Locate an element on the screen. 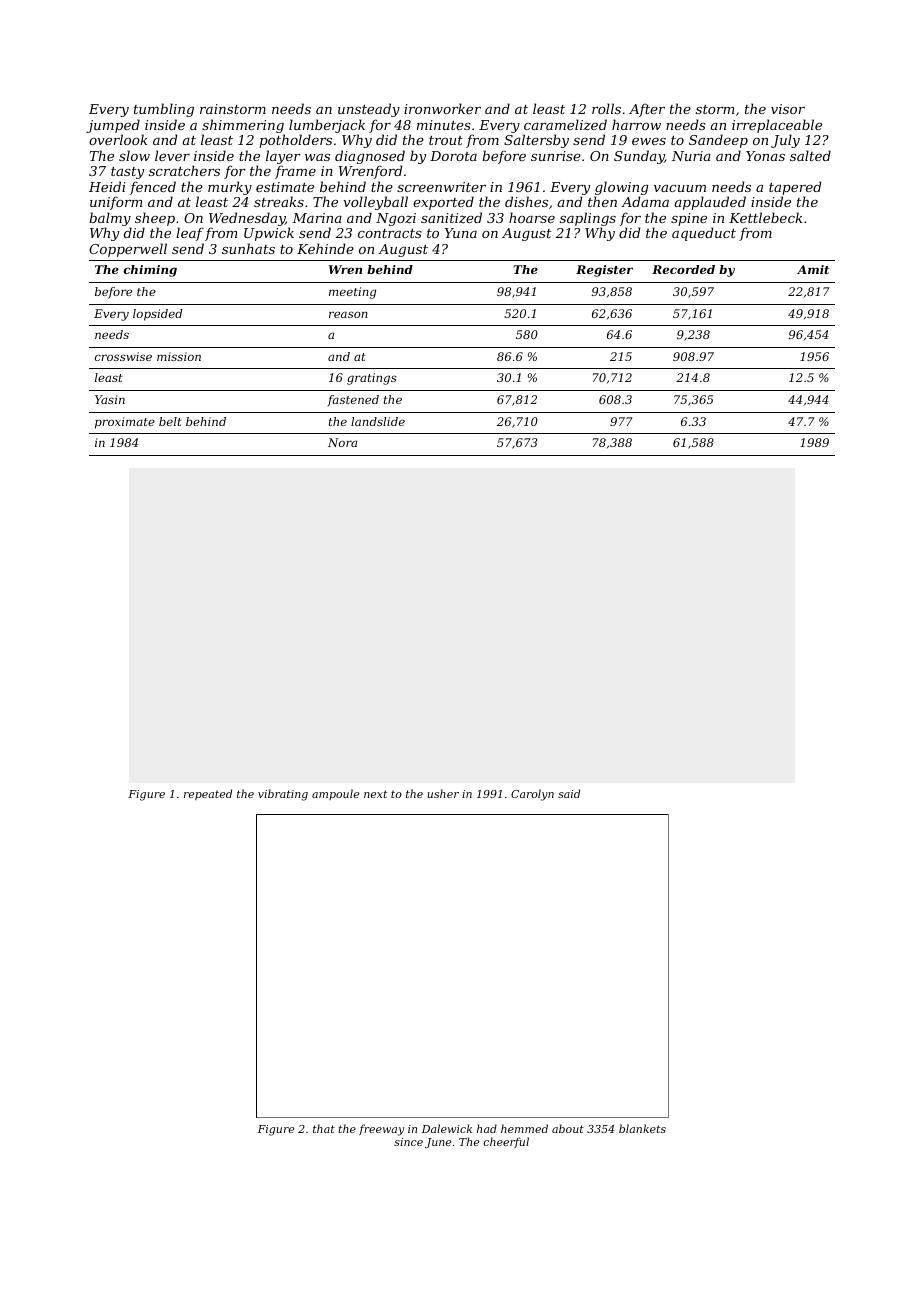 This screenshot has width=924, height=1308. Heidi is located at coordinates (107, 186).
